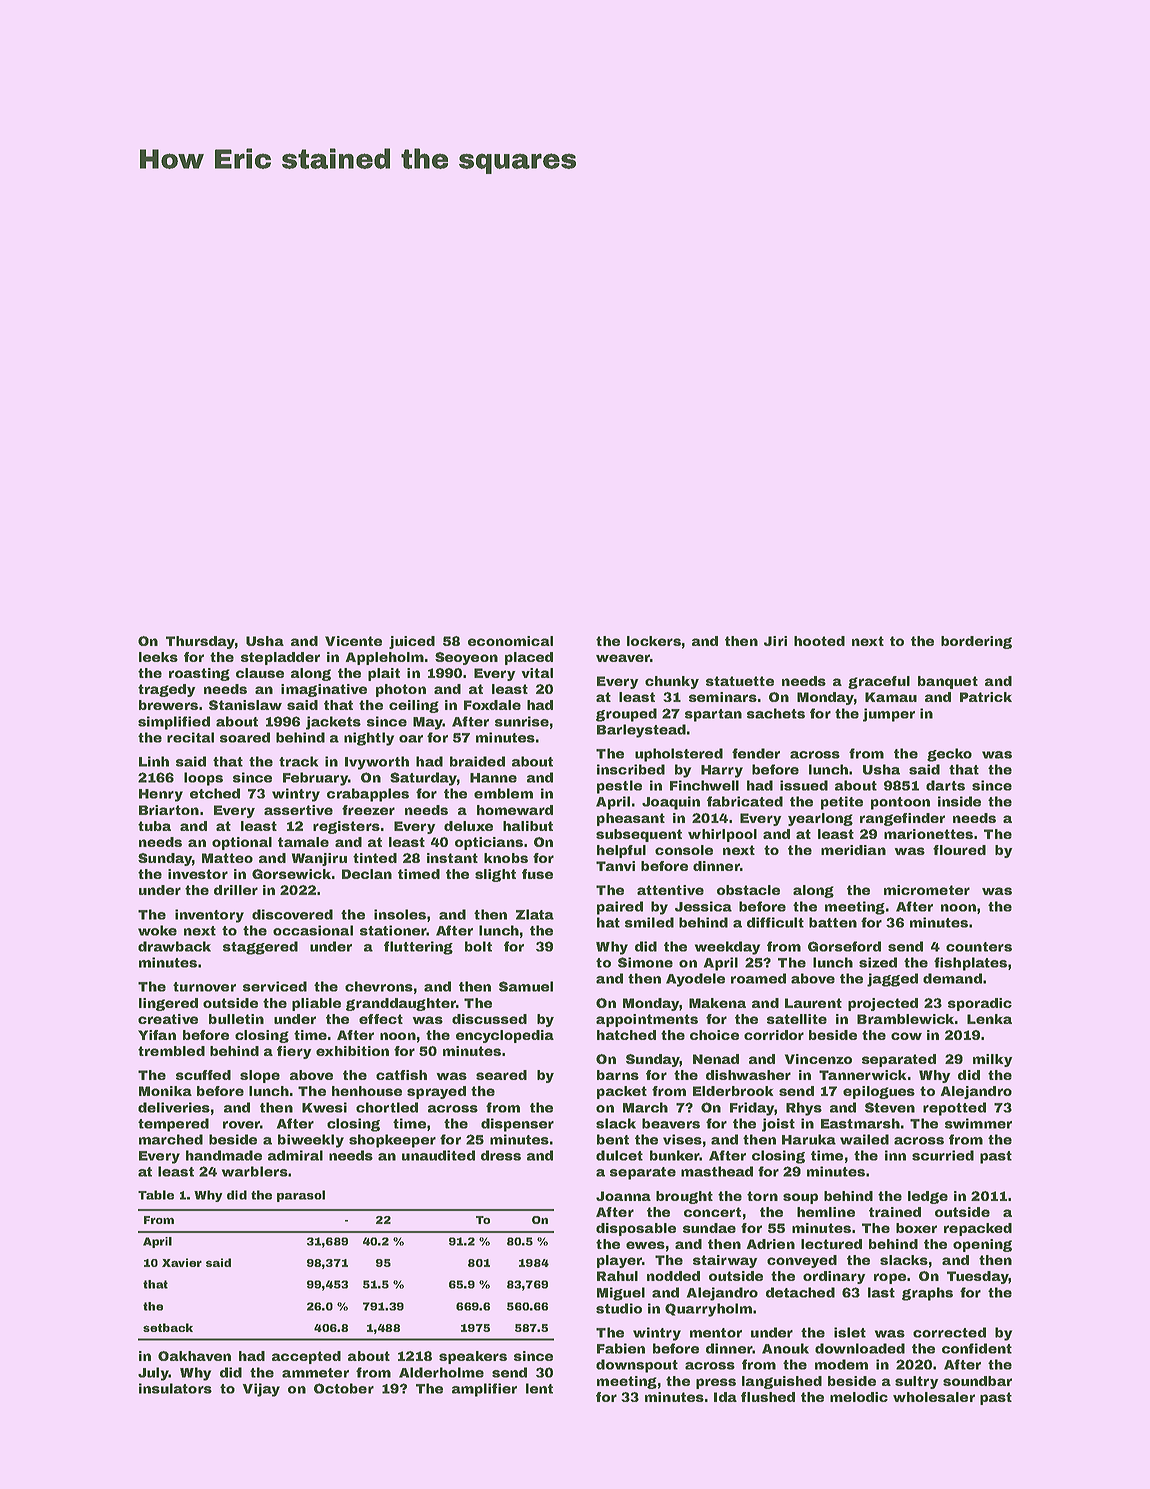 Image resolution: width=1150 pixels, height=1489 pixels. I want to click on amplifier, so click(484, 1390).
